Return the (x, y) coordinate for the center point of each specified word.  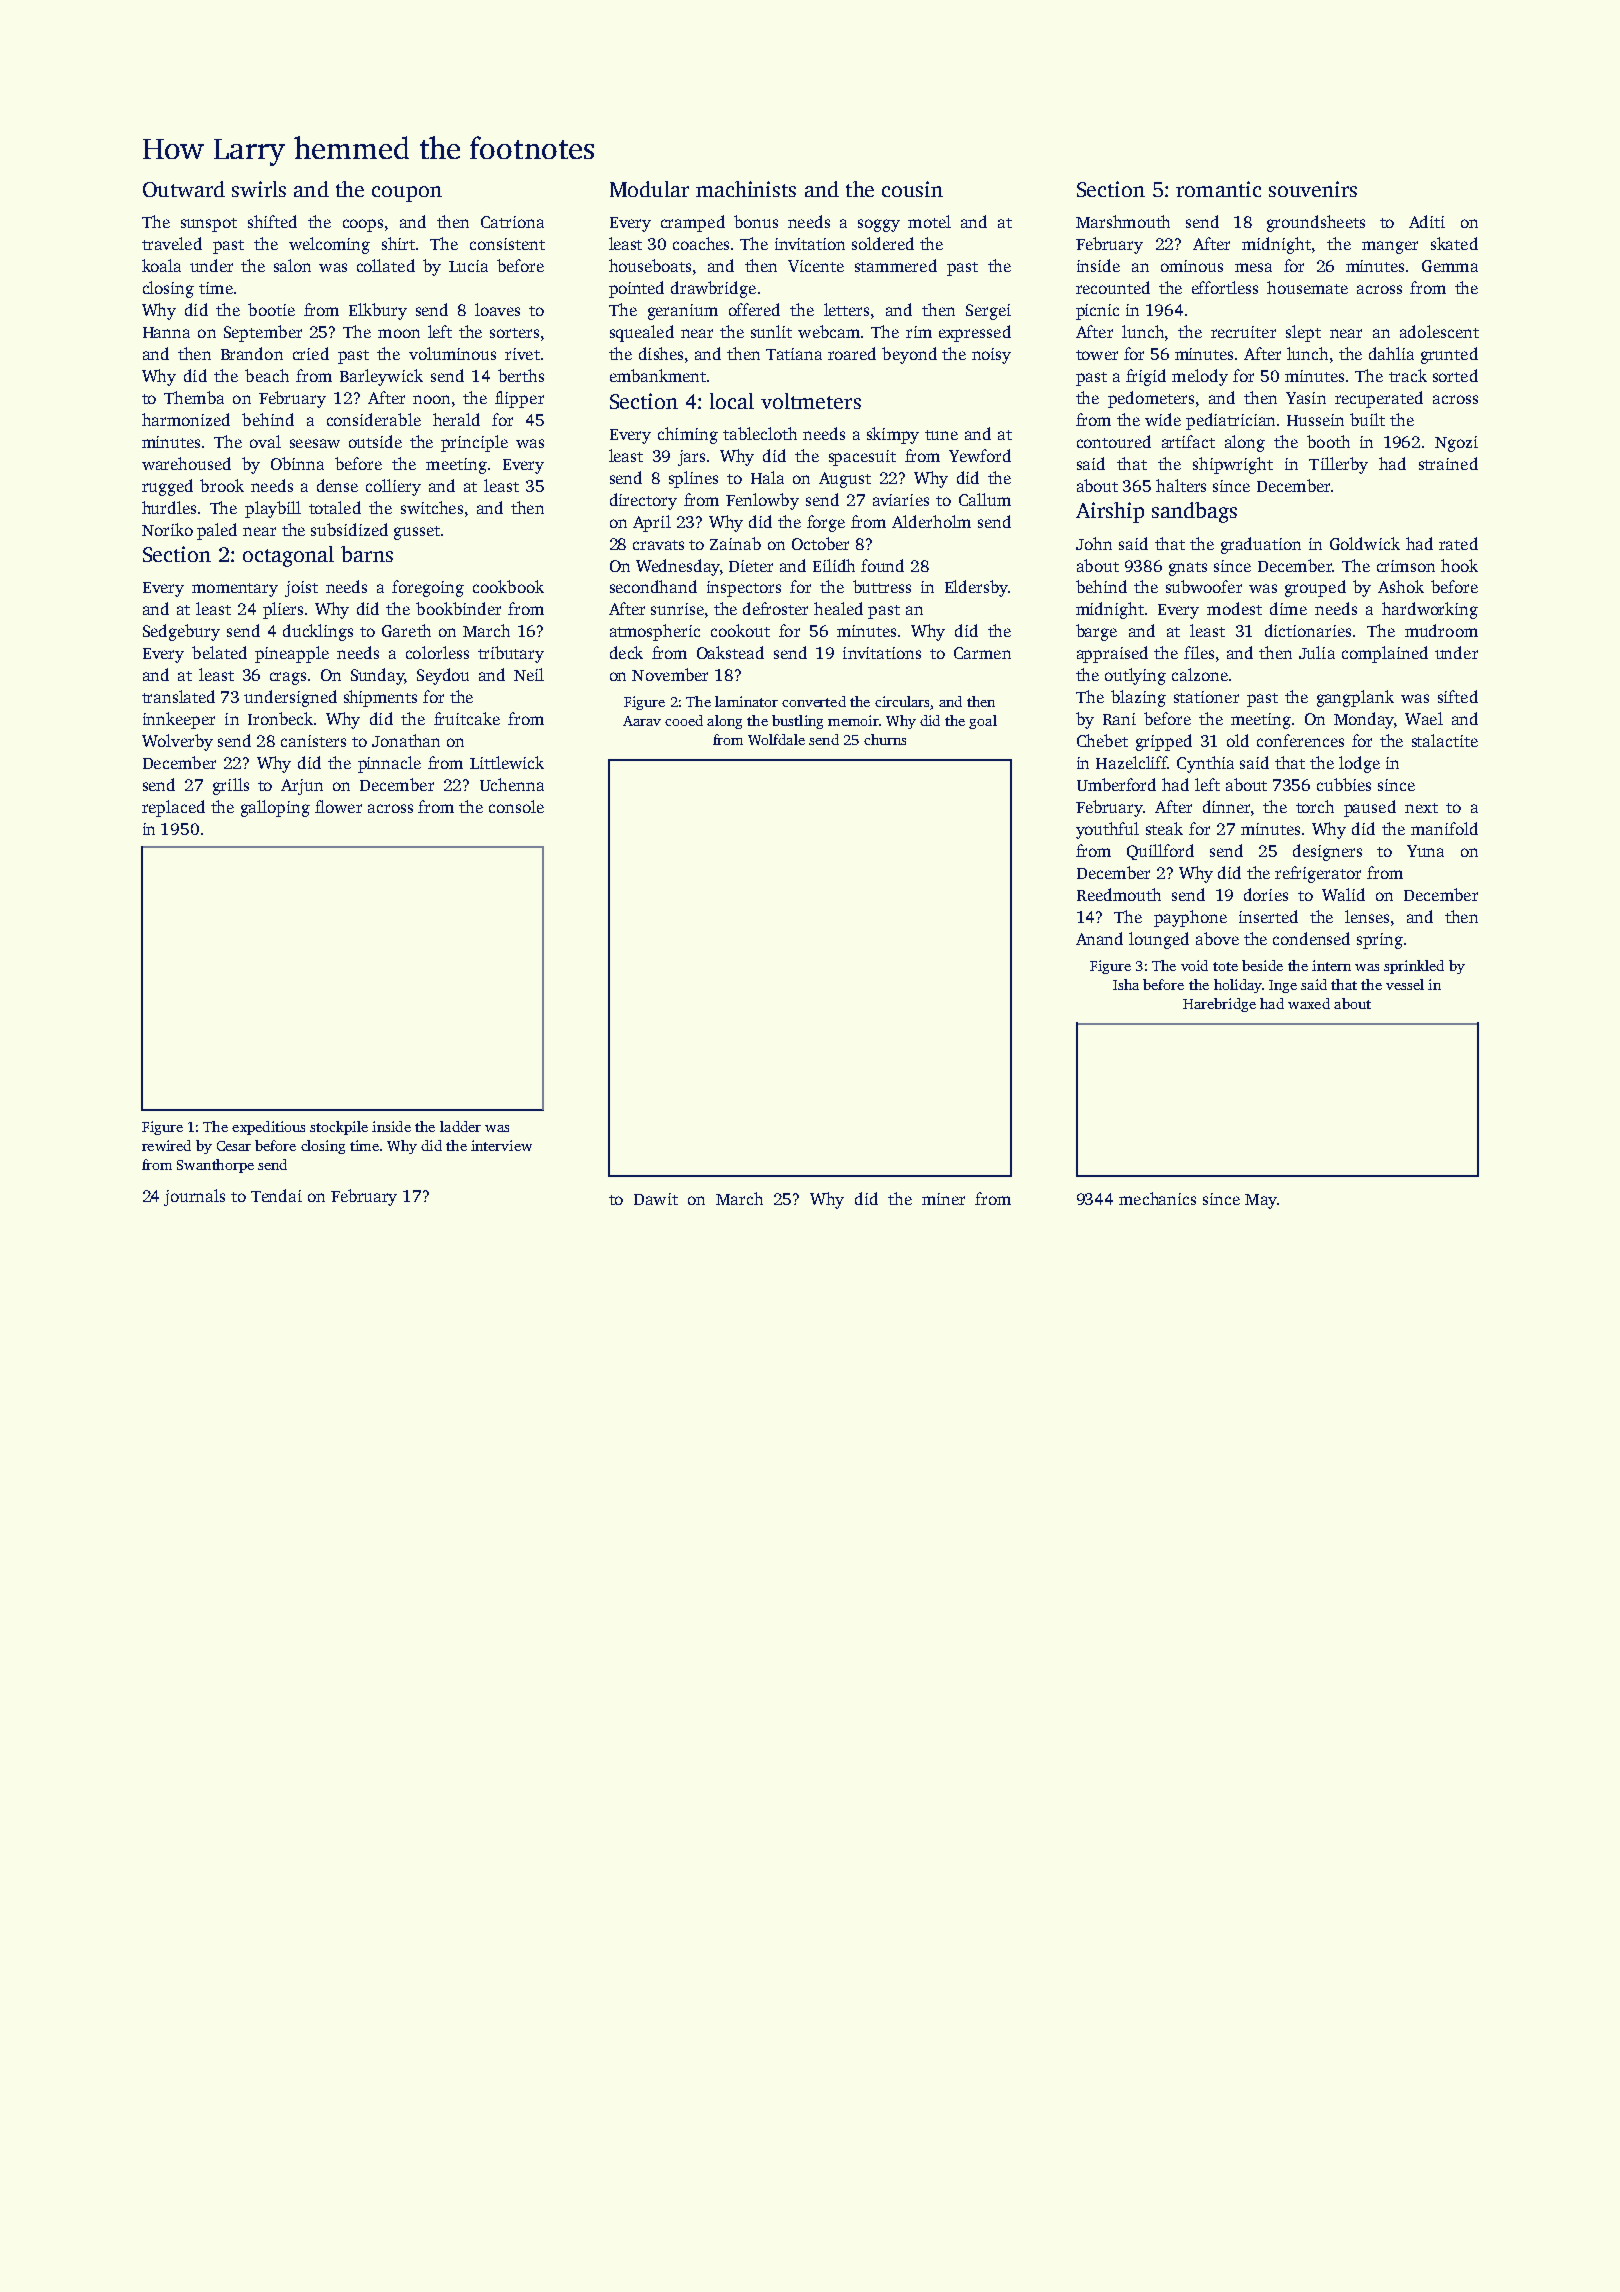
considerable (374, 419)
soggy (879, 225)
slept (1303, 333)
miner (943, 1199)
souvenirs (1313, 189)
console (516, 806)
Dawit (656, 1199)
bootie (271, 309)
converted (814, 701)
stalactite (1445, 740)
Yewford (980, 455)
